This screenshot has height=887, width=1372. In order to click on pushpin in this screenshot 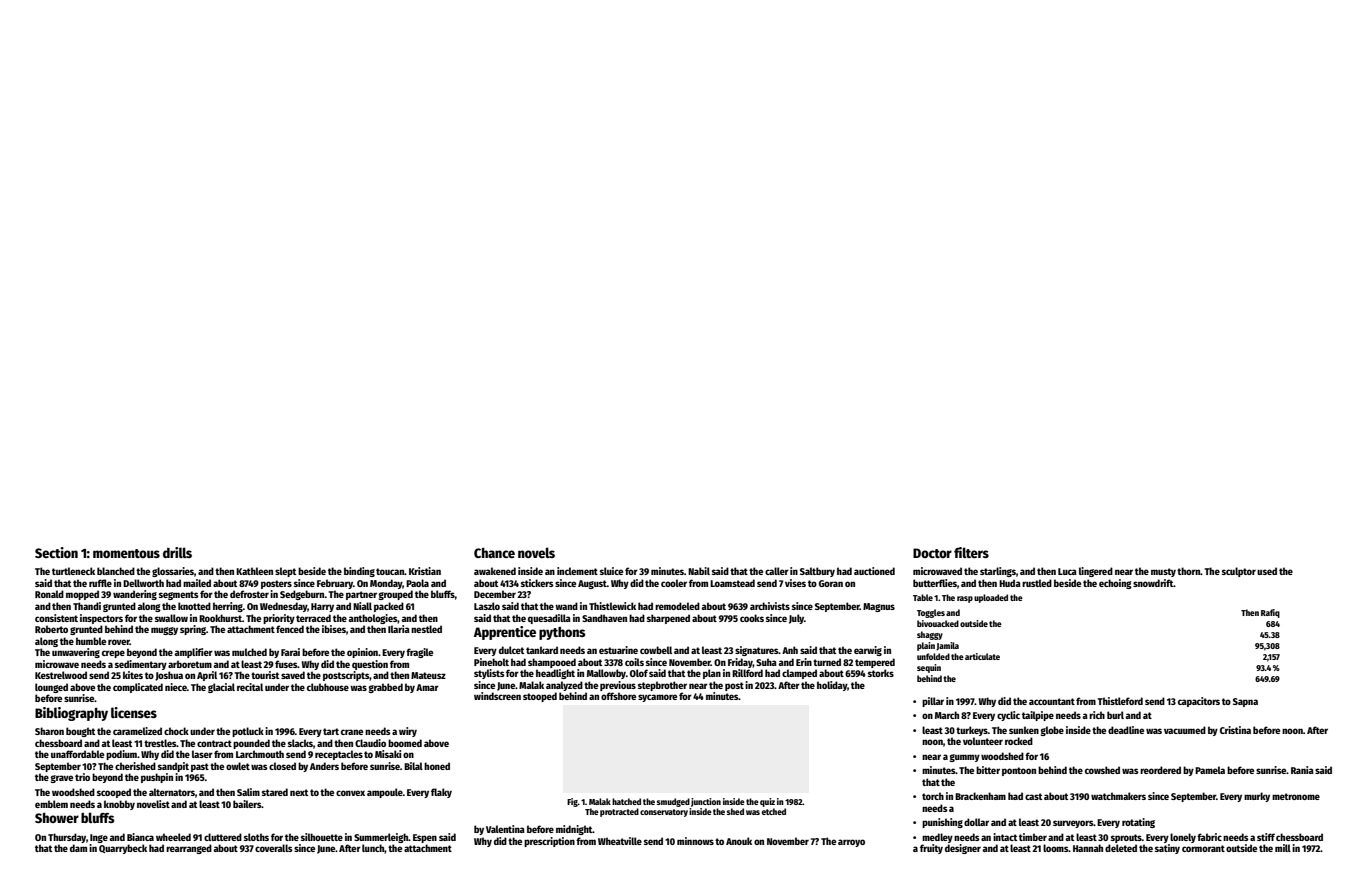, I will do `click(157, 778)`.
